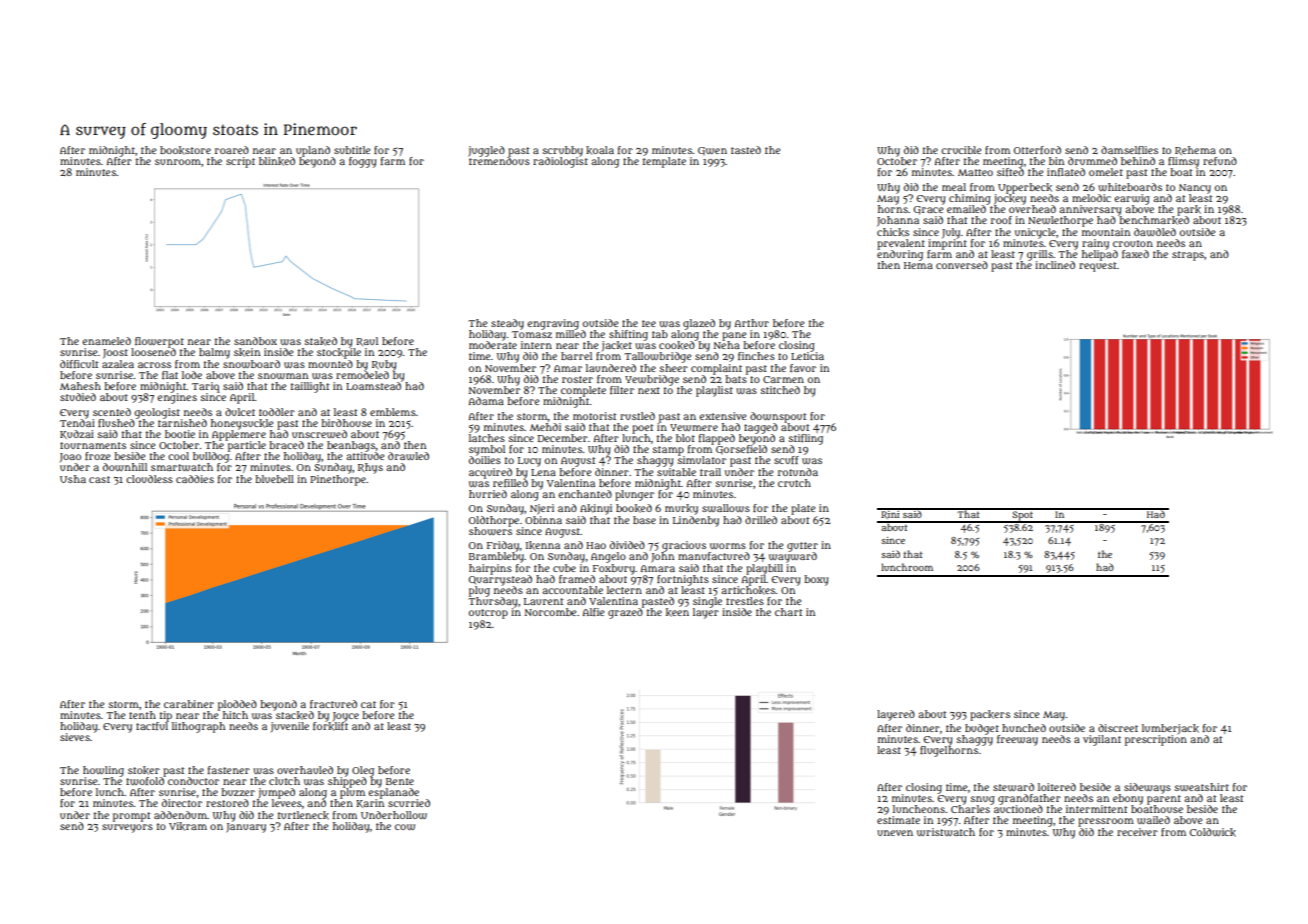  I want to click on stitched, so click(780, 390).
